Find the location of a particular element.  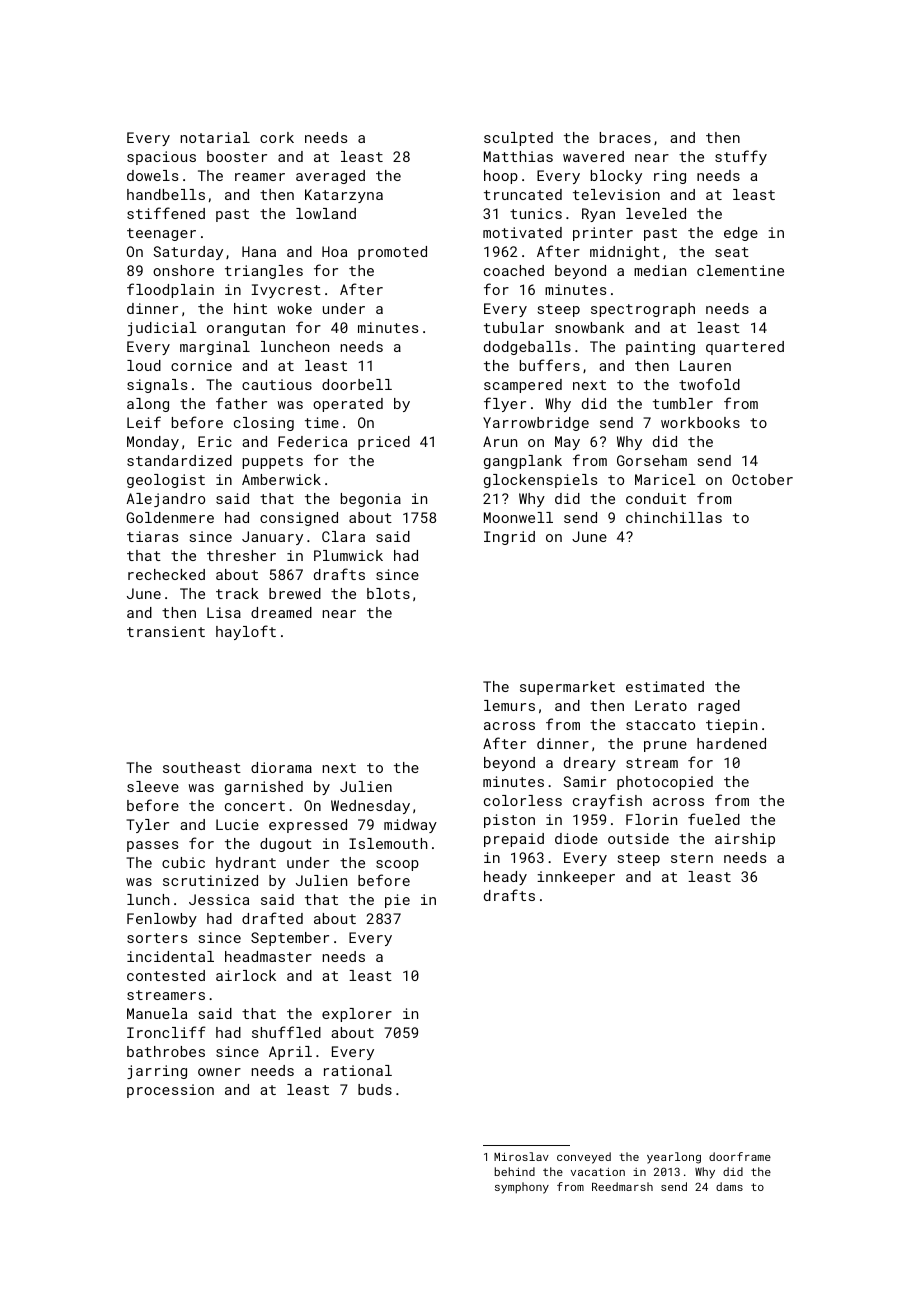

sculpted is located at coordinates (518, 139).
